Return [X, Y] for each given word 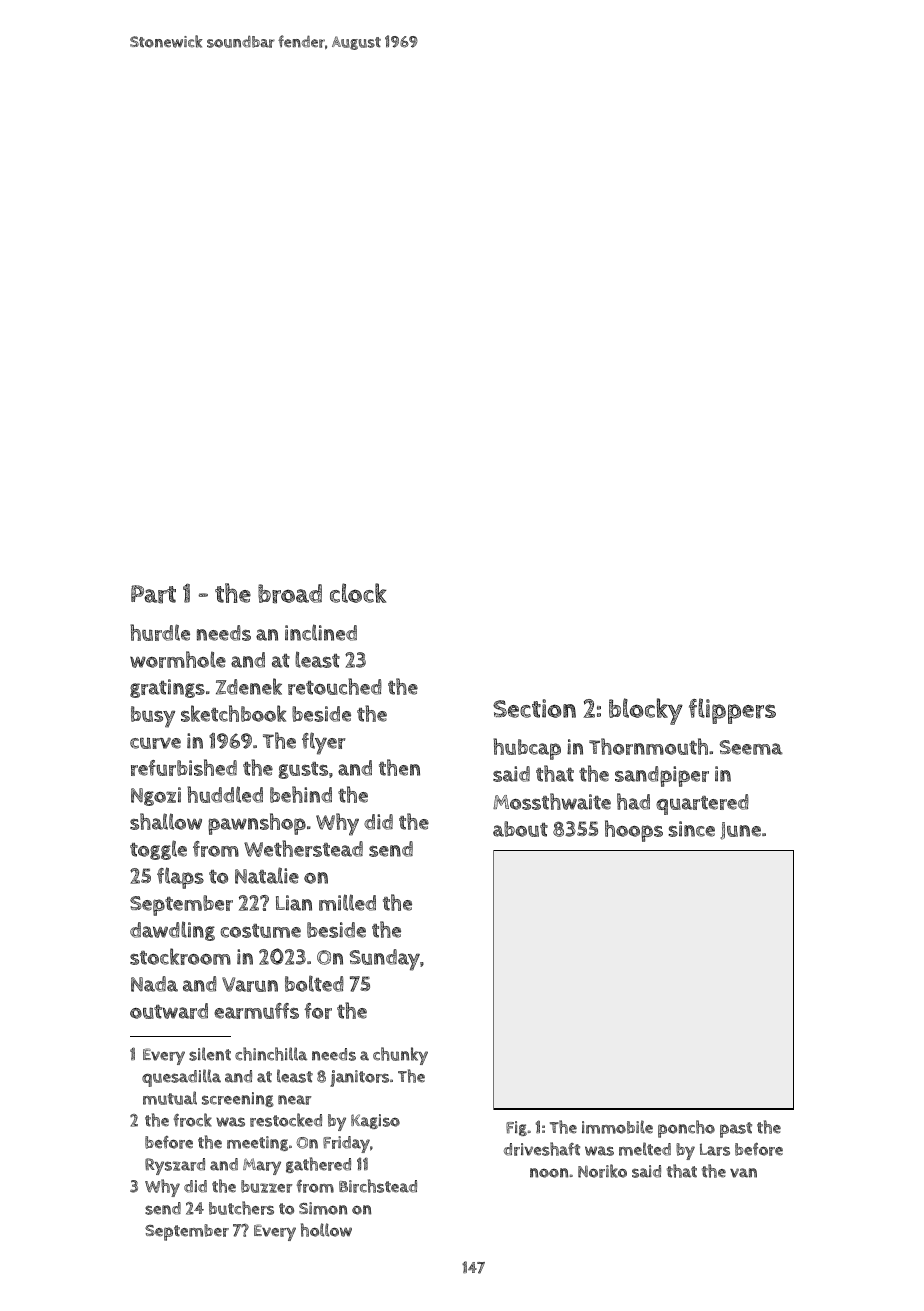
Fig [516, 1128]
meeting [257, 1143]
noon [549, 1173]
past [736, 1130]
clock [358, 593]
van [743, 1173]
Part [153, 594]
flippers [732, 711]
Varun [250, 984]
